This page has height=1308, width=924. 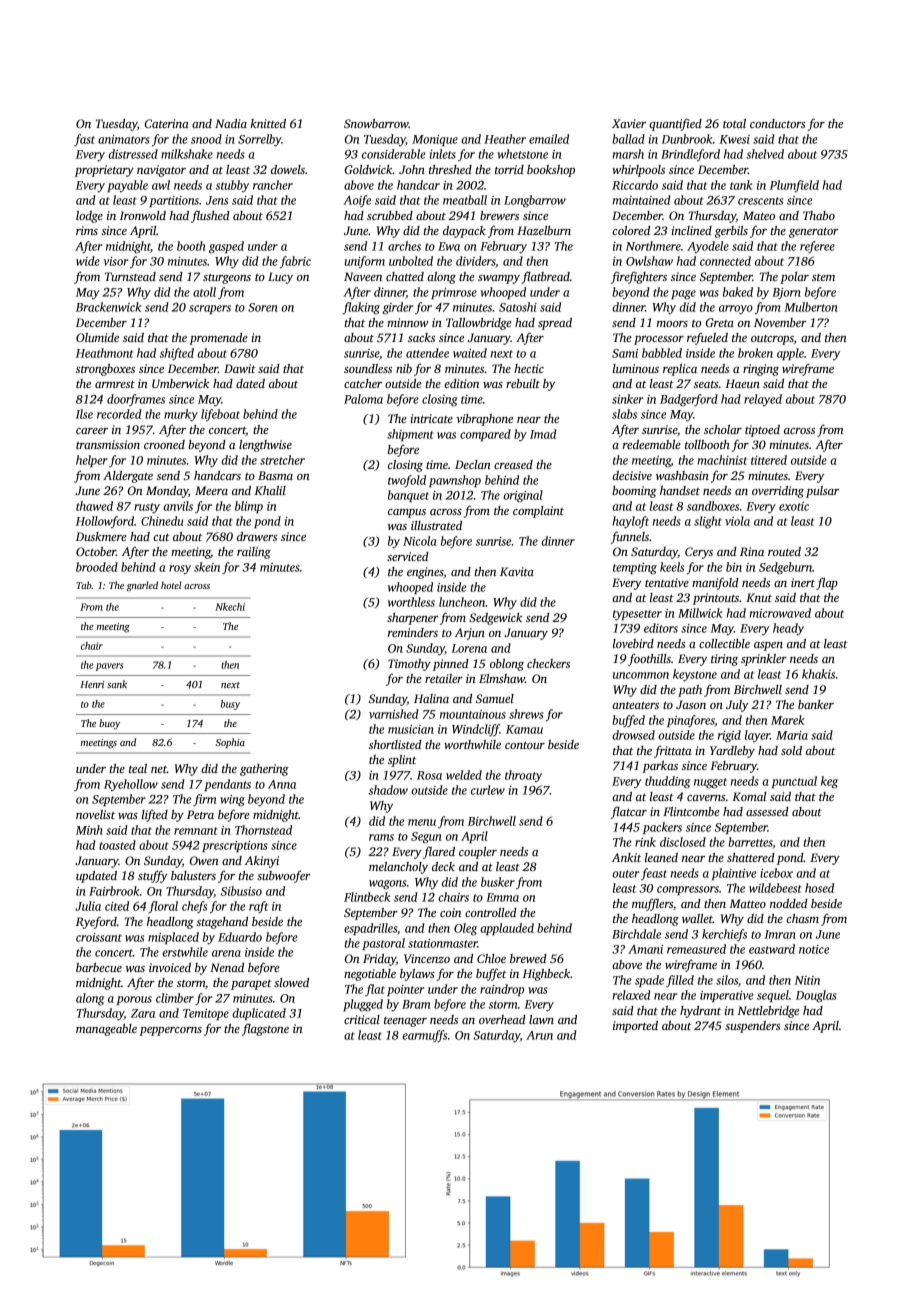 I want to click on meatball, so click(x=465, y=200).
